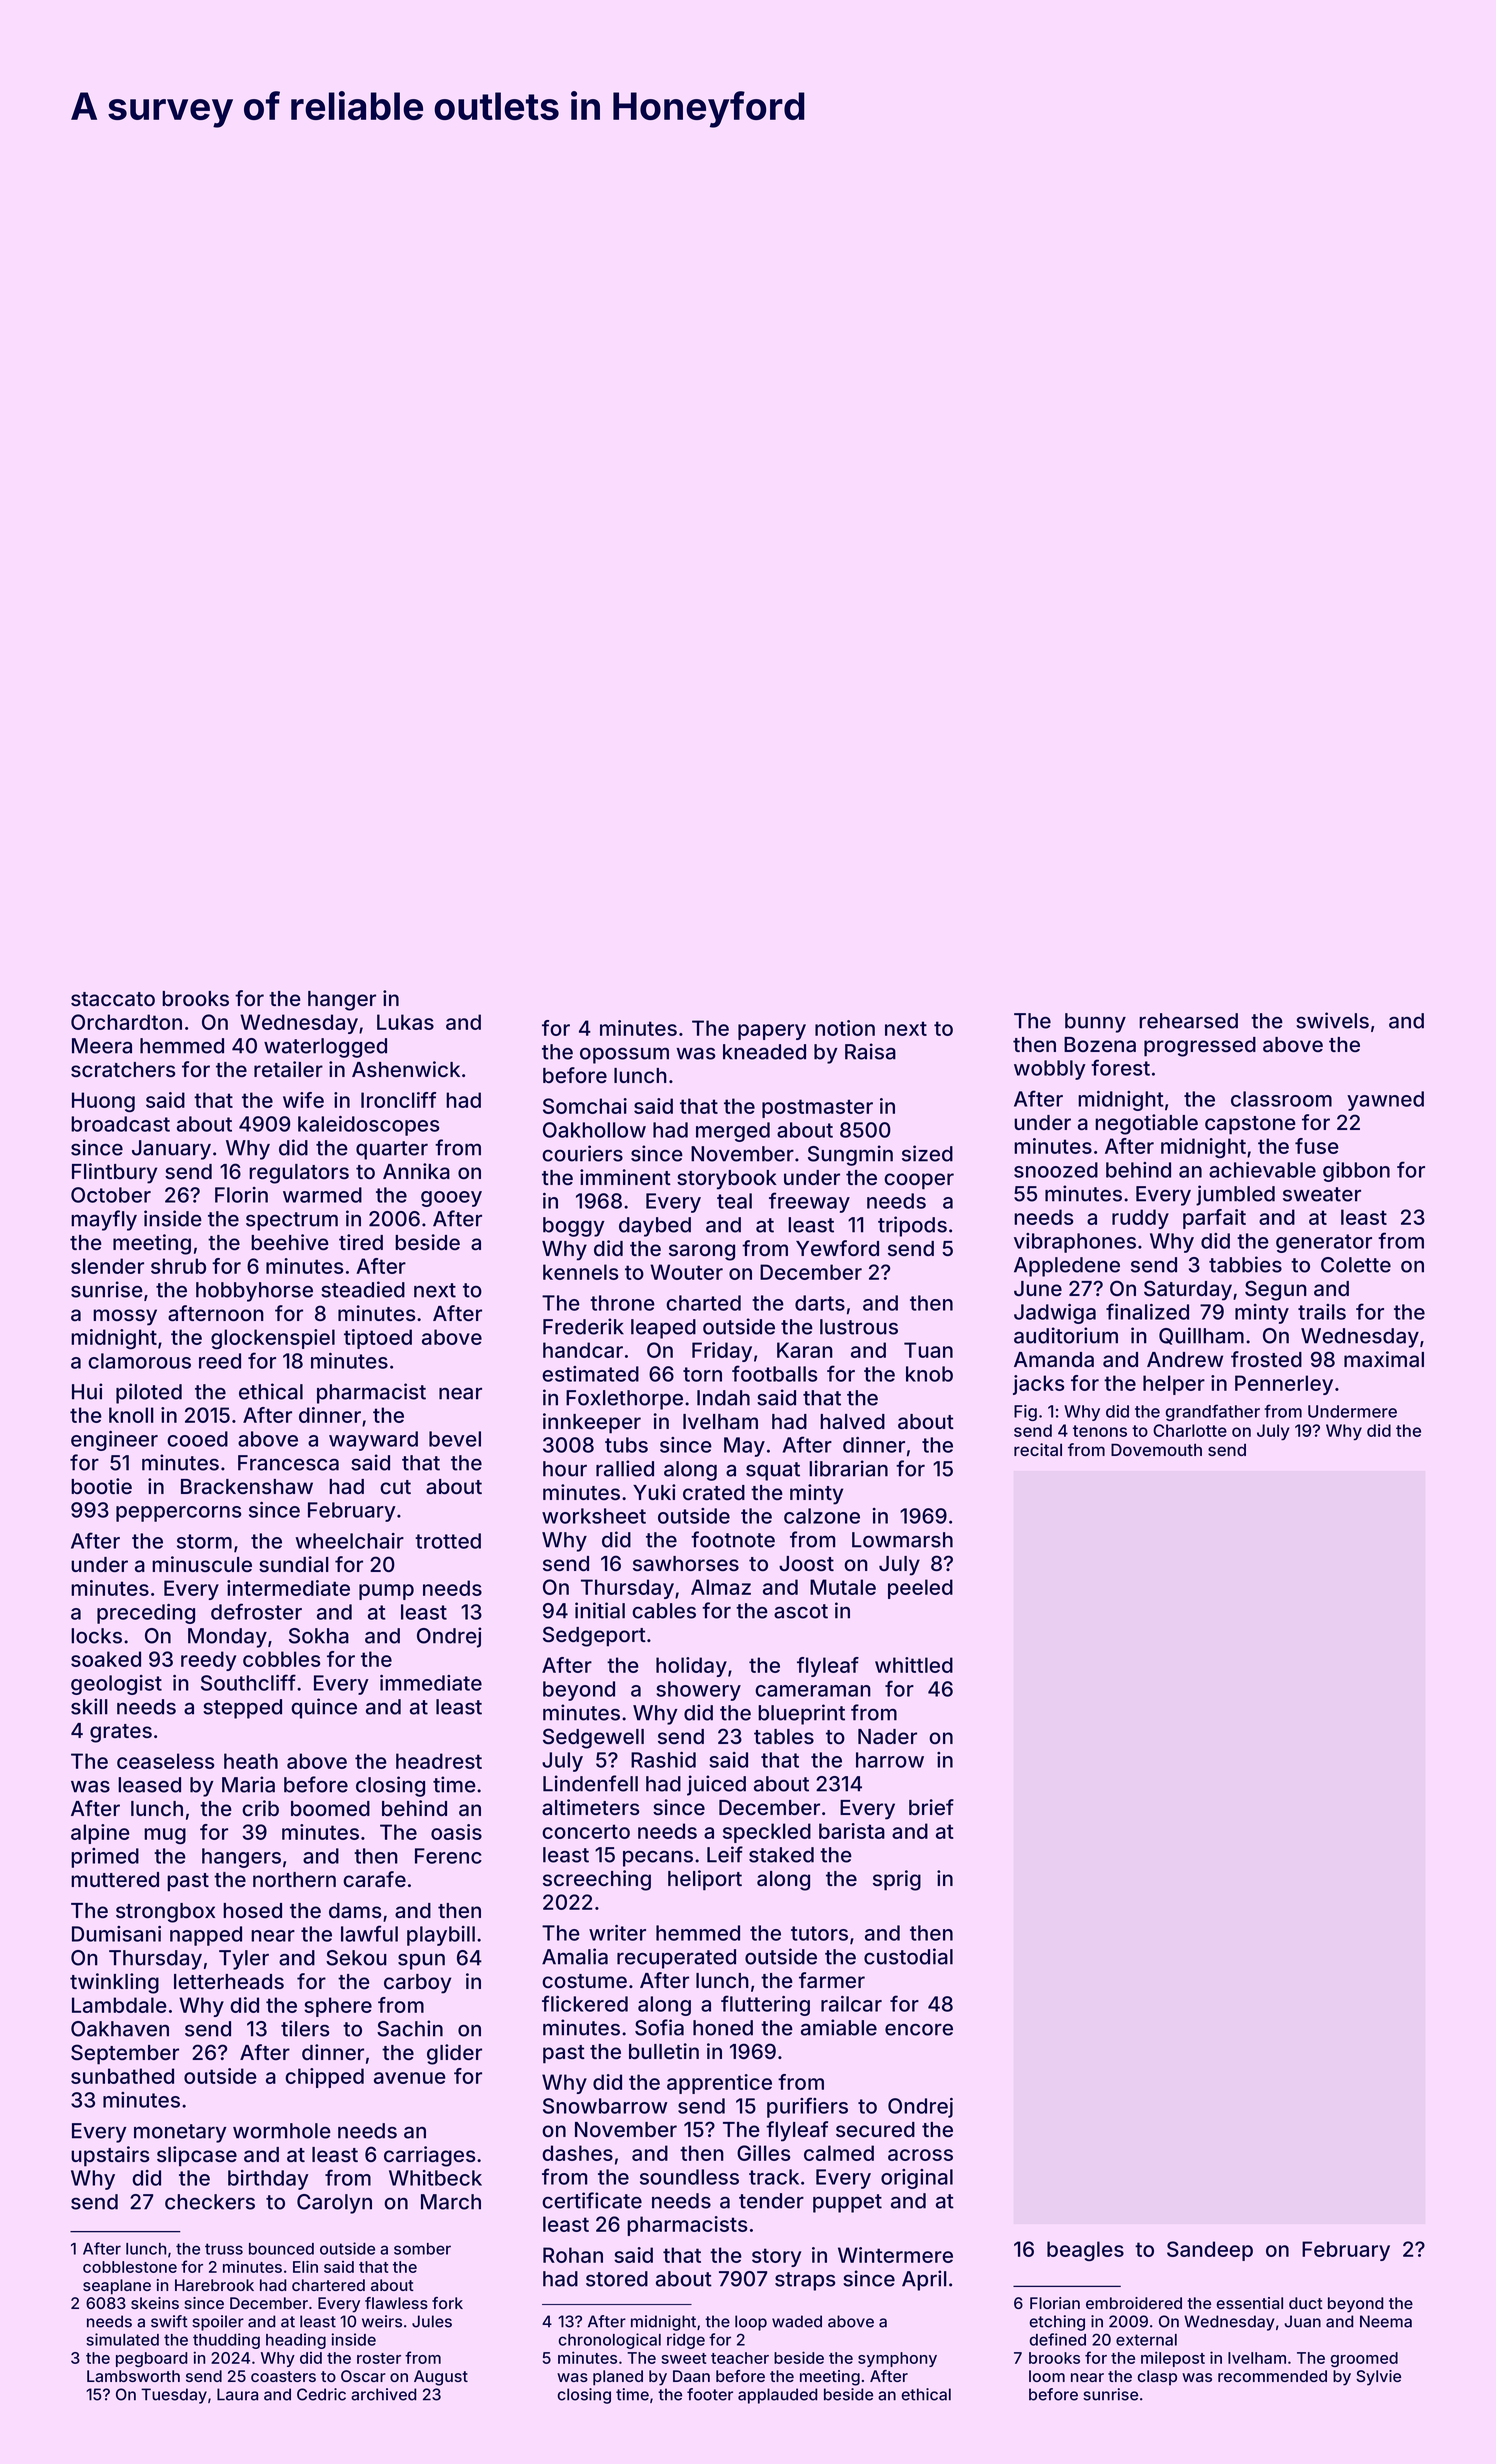  I want to click on custodial, so click(908, 1956).
